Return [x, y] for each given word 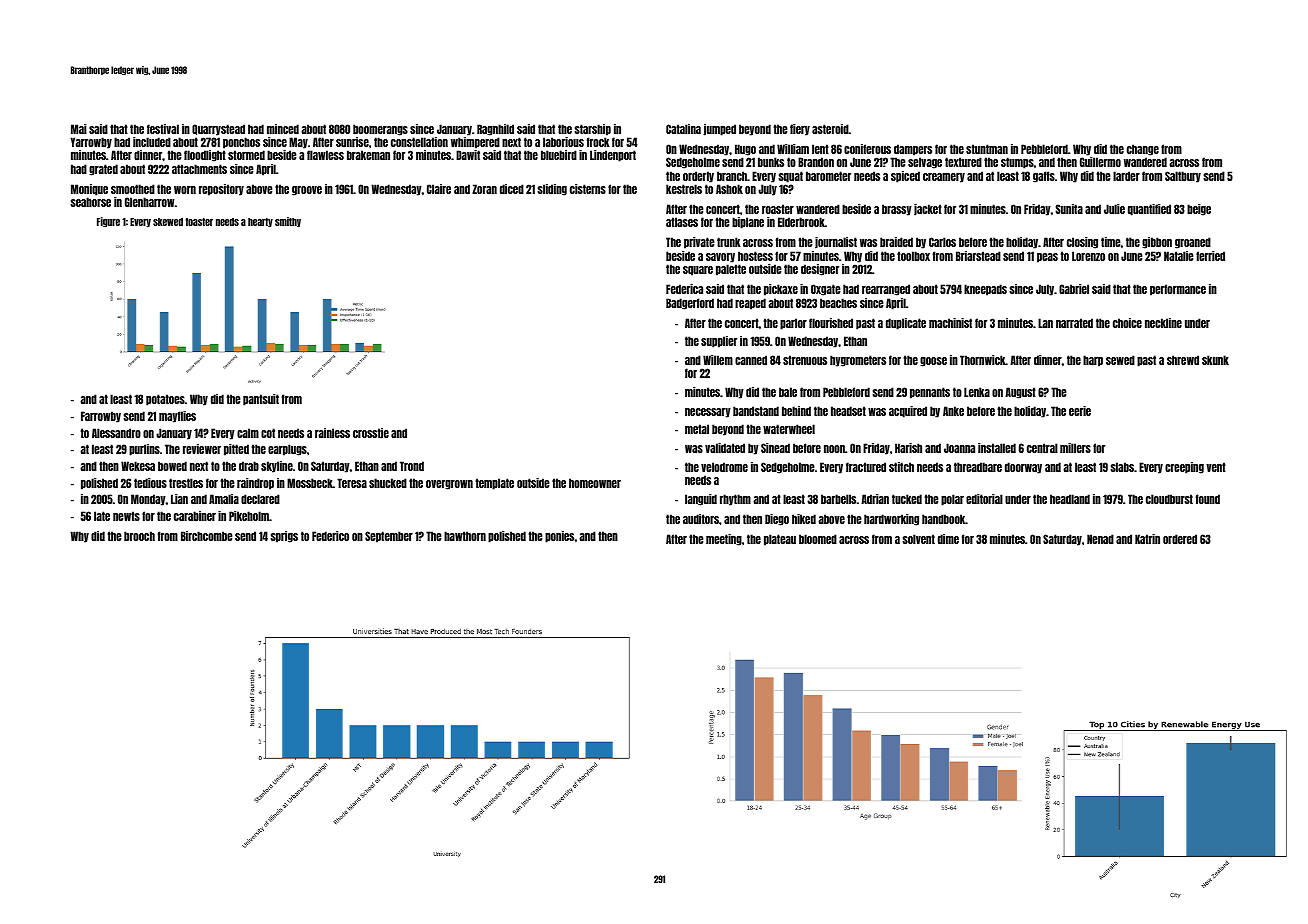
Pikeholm [249, 516]
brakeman [368, 155]
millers [1075, 448]
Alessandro [116, 433]
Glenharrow [150, 202]
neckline [1163, 323]
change [1143, 150]
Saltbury [1183, 177]
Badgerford [690, 304]
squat [790, 177]
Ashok [729, 189]
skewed [168, 222]
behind [796, 411]
